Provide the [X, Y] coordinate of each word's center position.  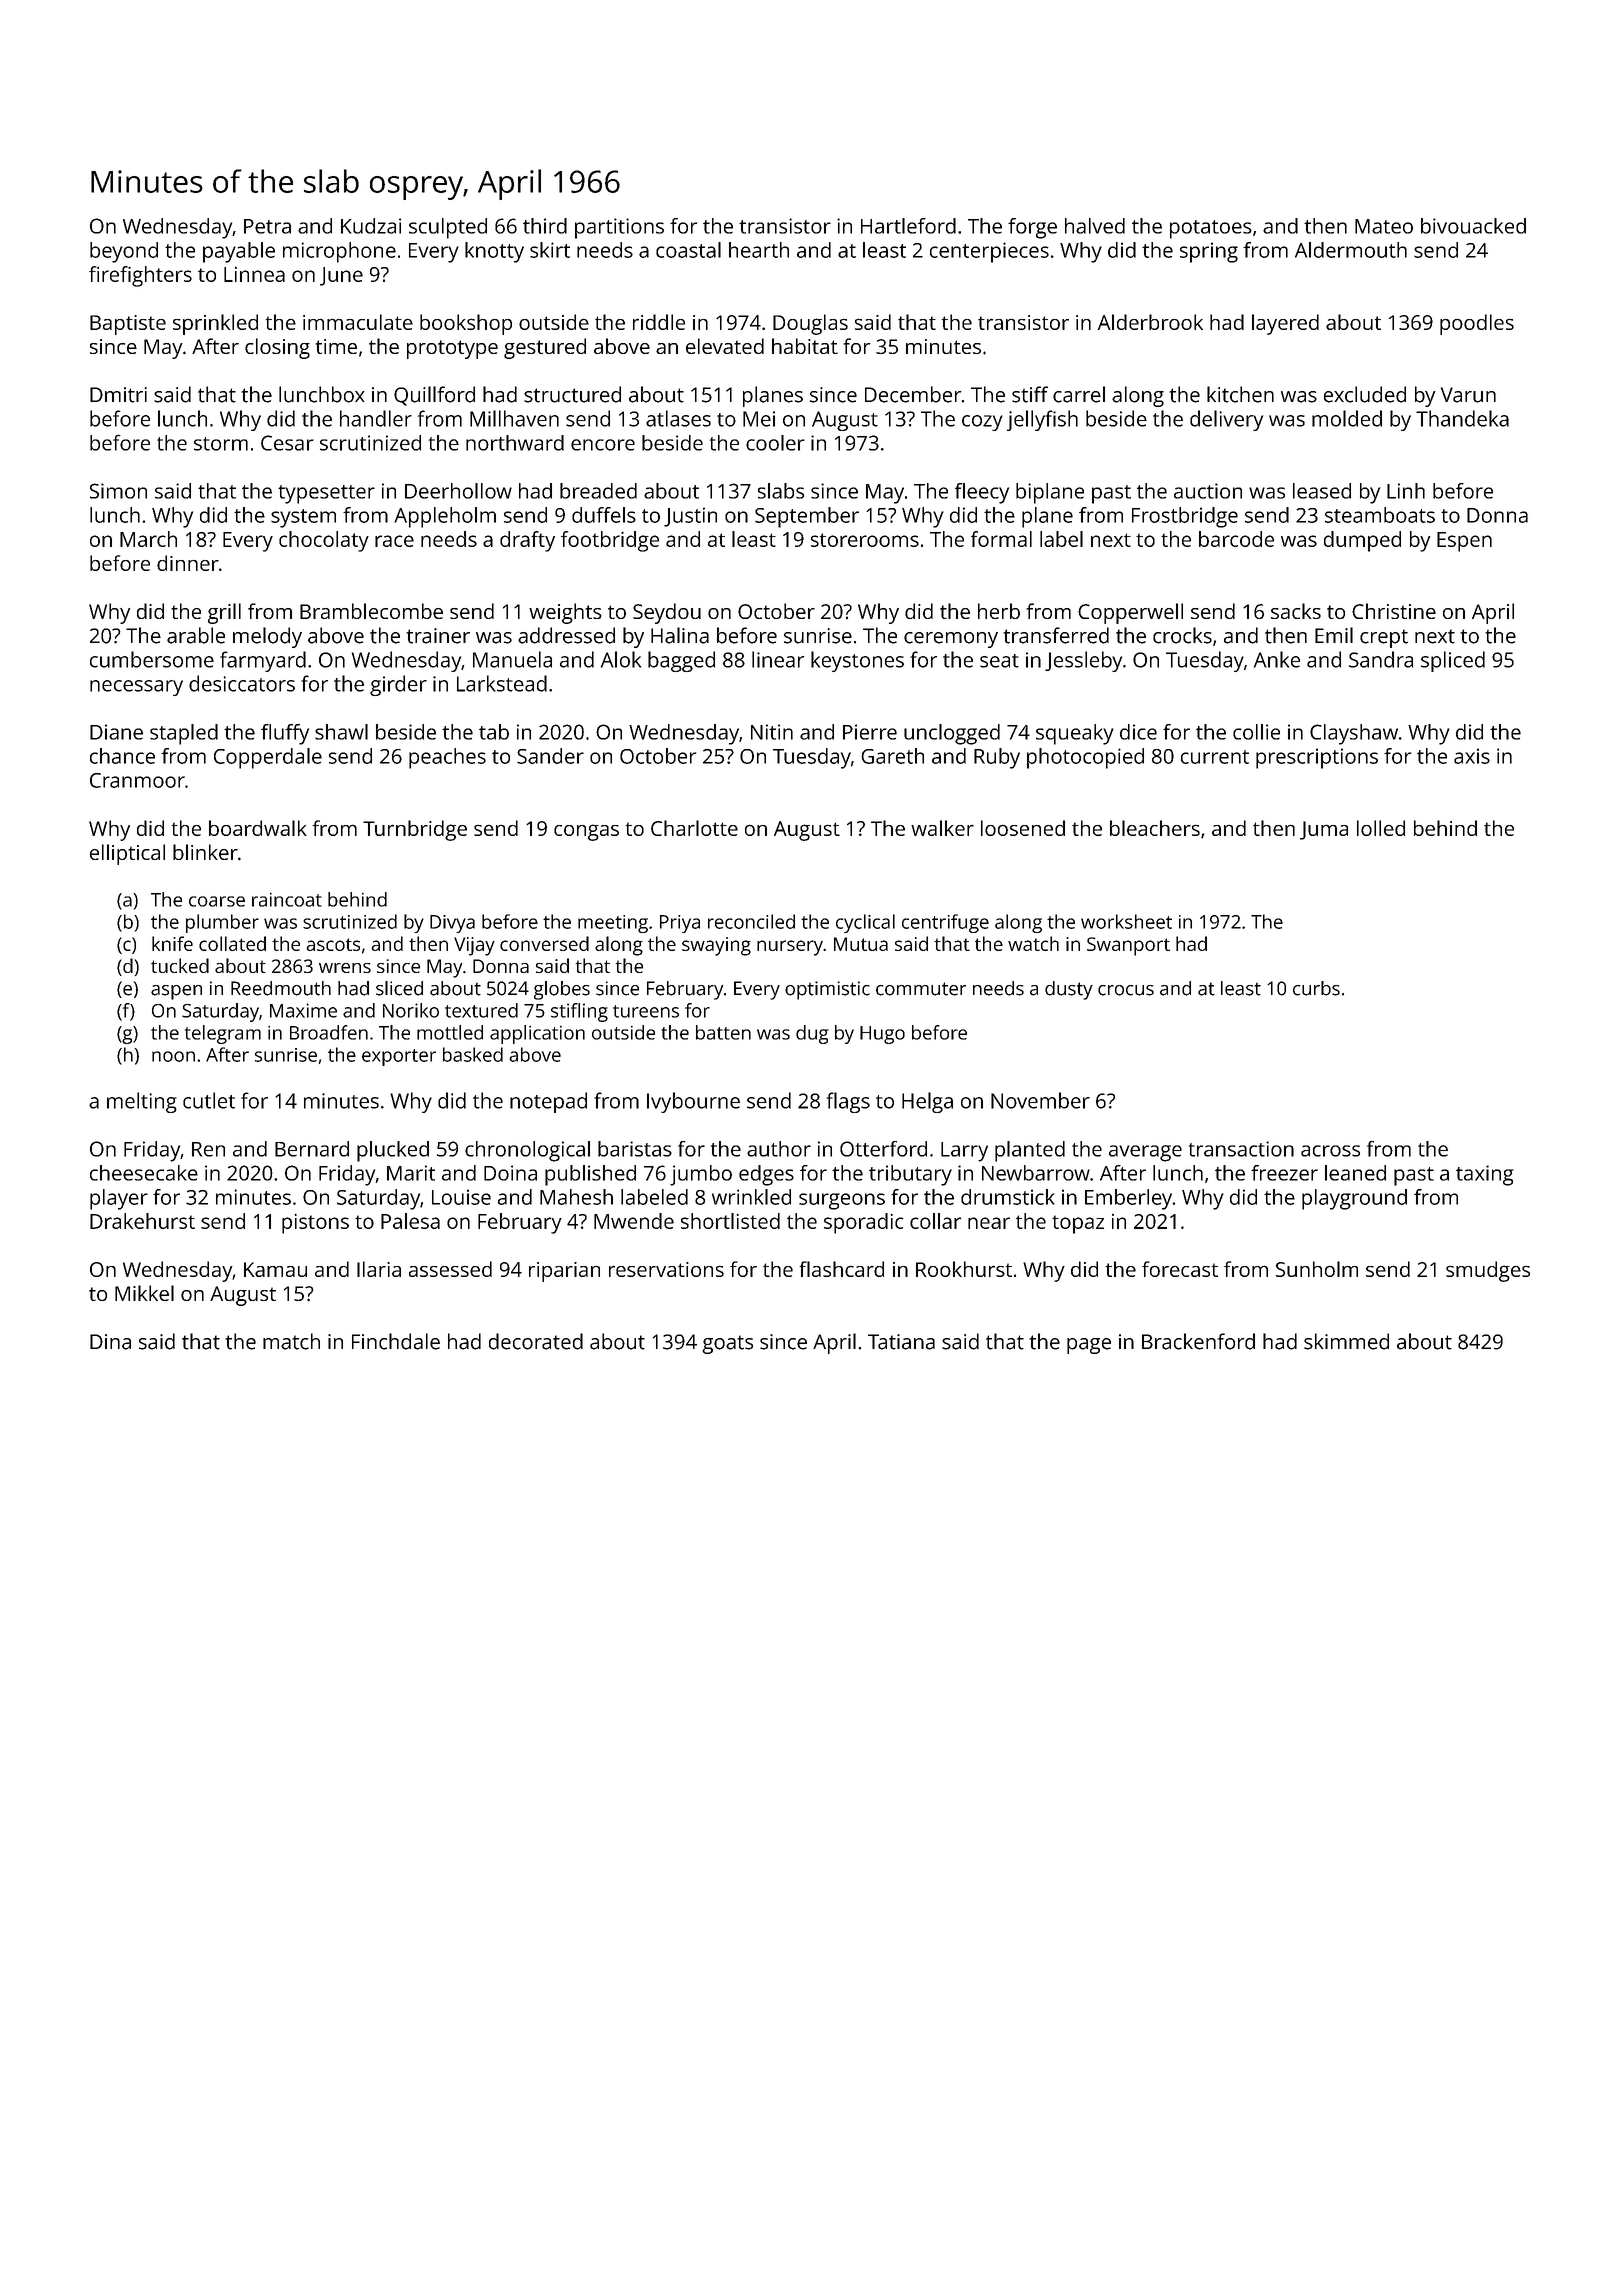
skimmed [1346, 1341]
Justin [690, 517]
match [291, 1341]
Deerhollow [458, 491]
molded [1347, 418]
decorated [536, 1341]
